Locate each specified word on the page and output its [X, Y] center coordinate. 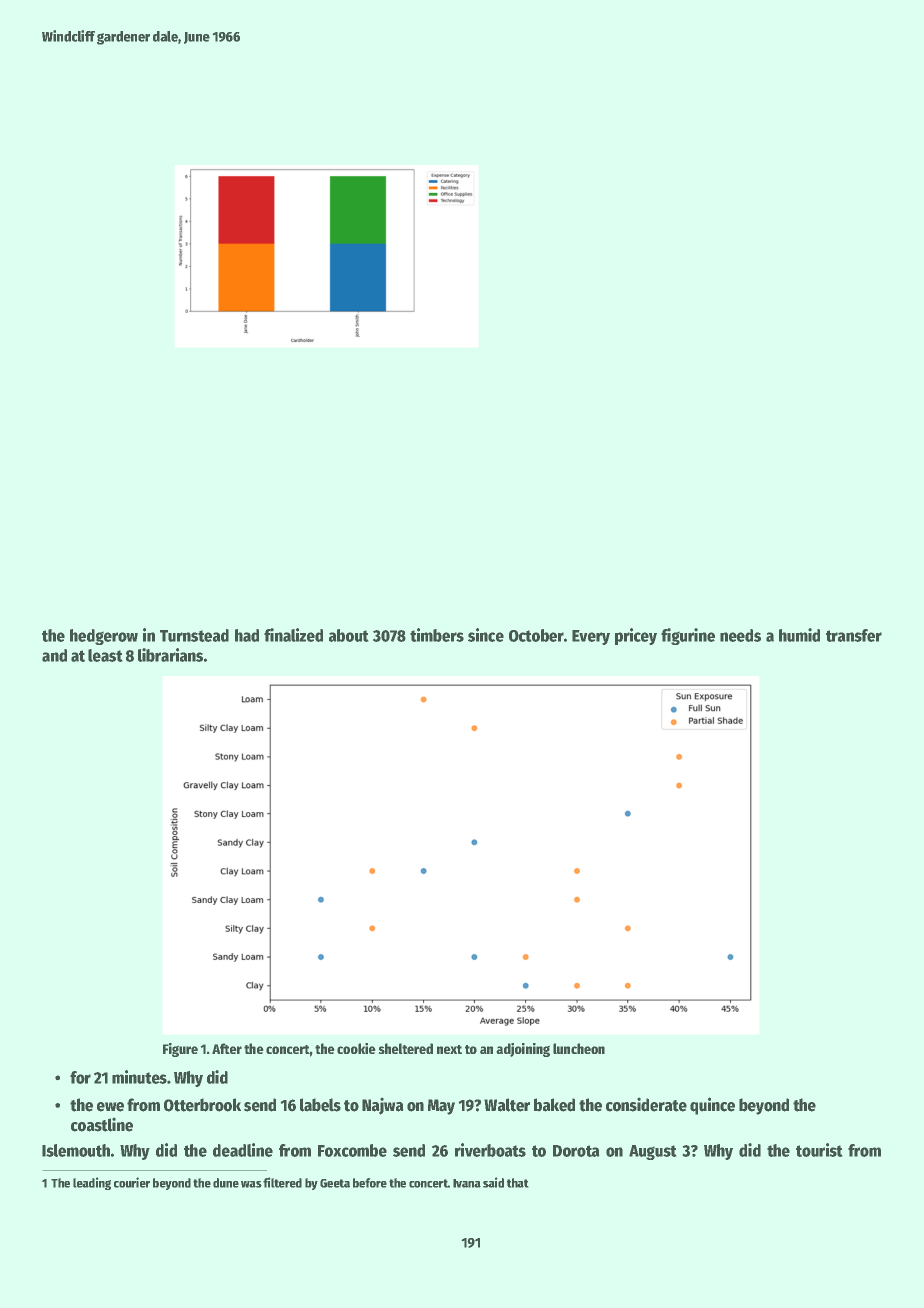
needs [740, 635]
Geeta [335, 1183]
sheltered [405, 1048]
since [486, 635]
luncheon [579, 1048]
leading [92, 1183]
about [349, 635]
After [227, 1048]
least [105, 655]
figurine [688, 636]
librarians [170, 655]
